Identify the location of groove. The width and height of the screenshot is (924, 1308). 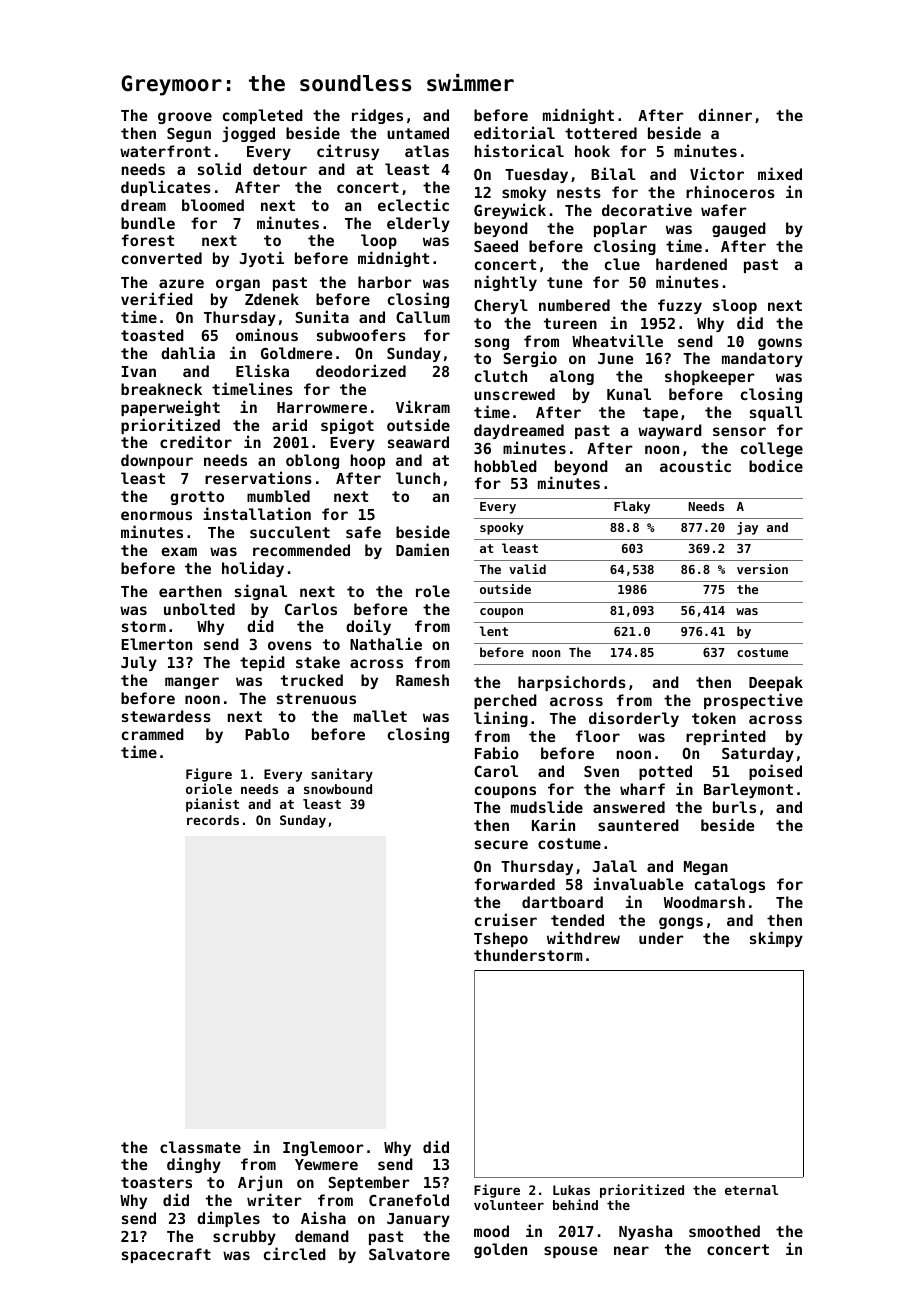
(185, 118).
